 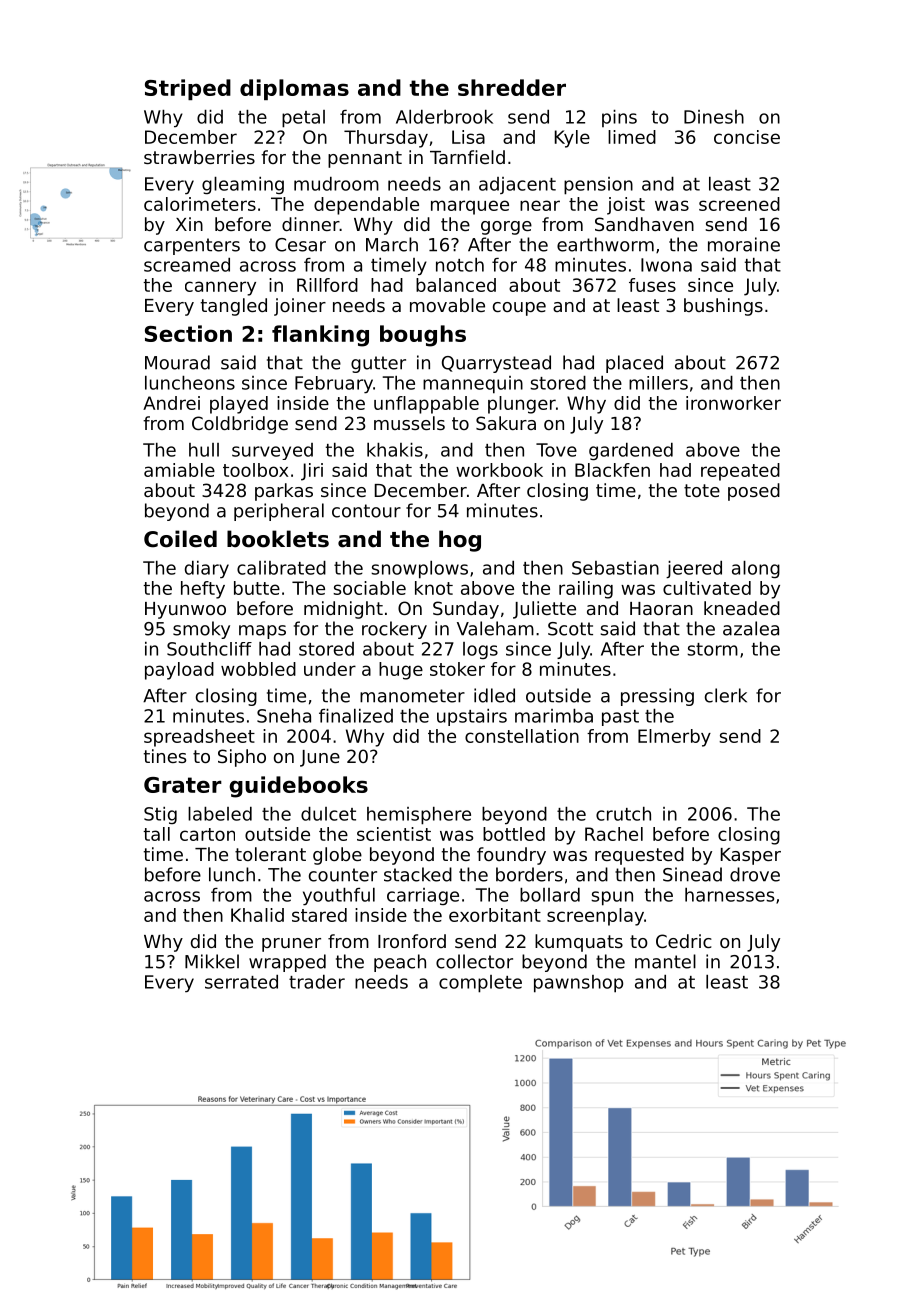 What do you see at coordinates (480, 984) in the image?
I see `complete` at bounding box center [480, 984].
